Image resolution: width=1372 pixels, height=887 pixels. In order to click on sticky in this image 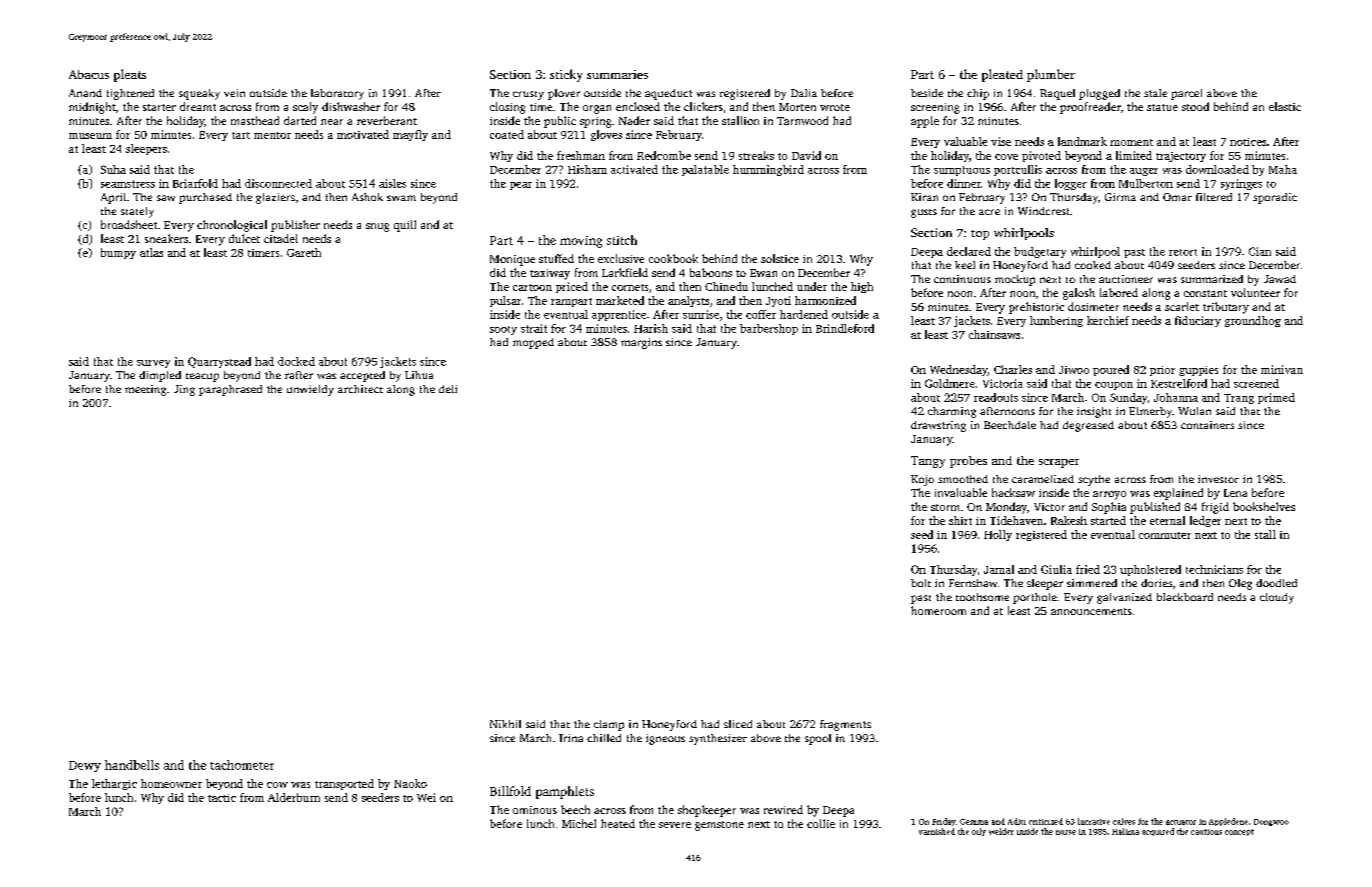, I will do `click(566, 75)`.
